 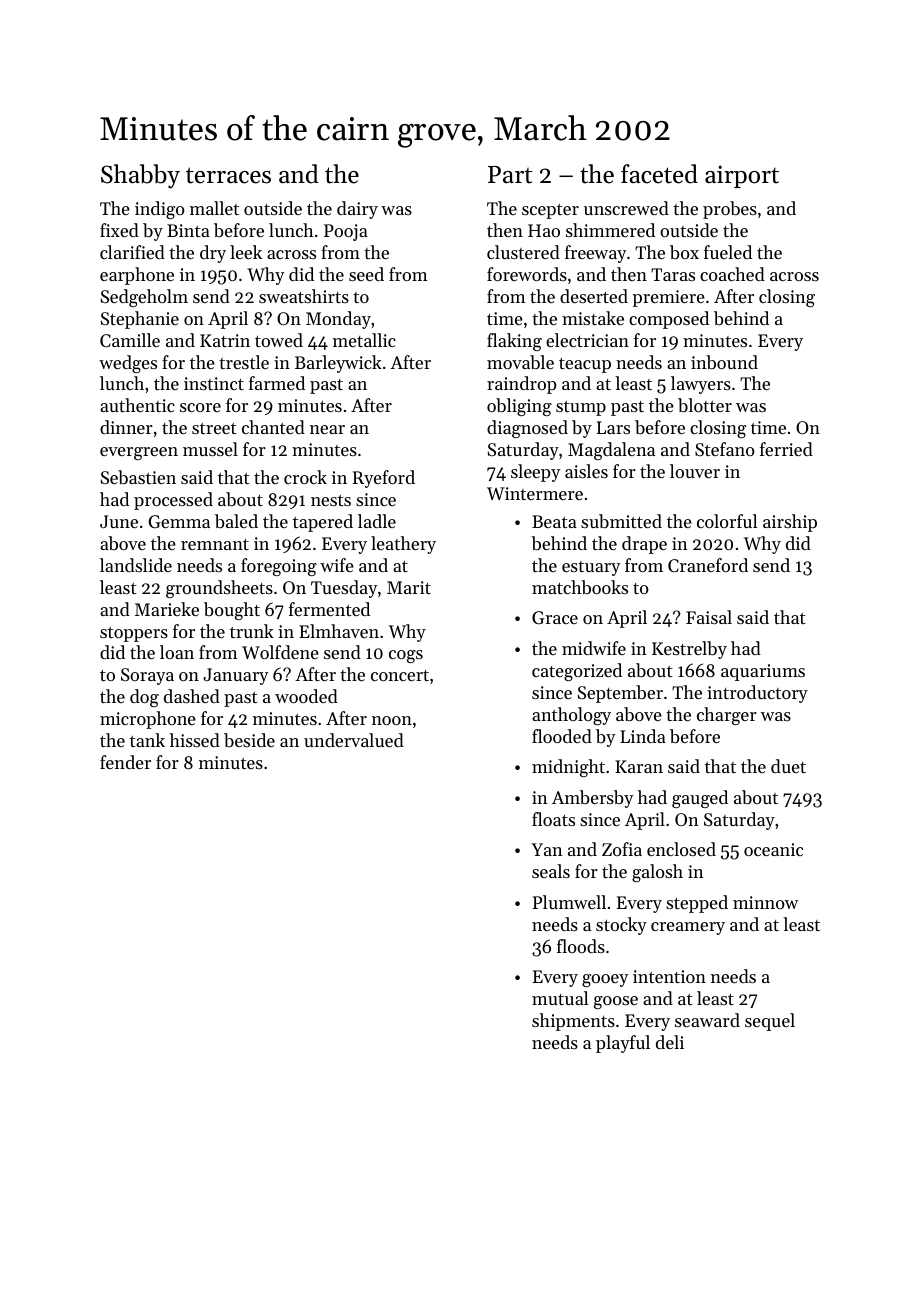 I want to click on Part, so click(x=510, y=175).
